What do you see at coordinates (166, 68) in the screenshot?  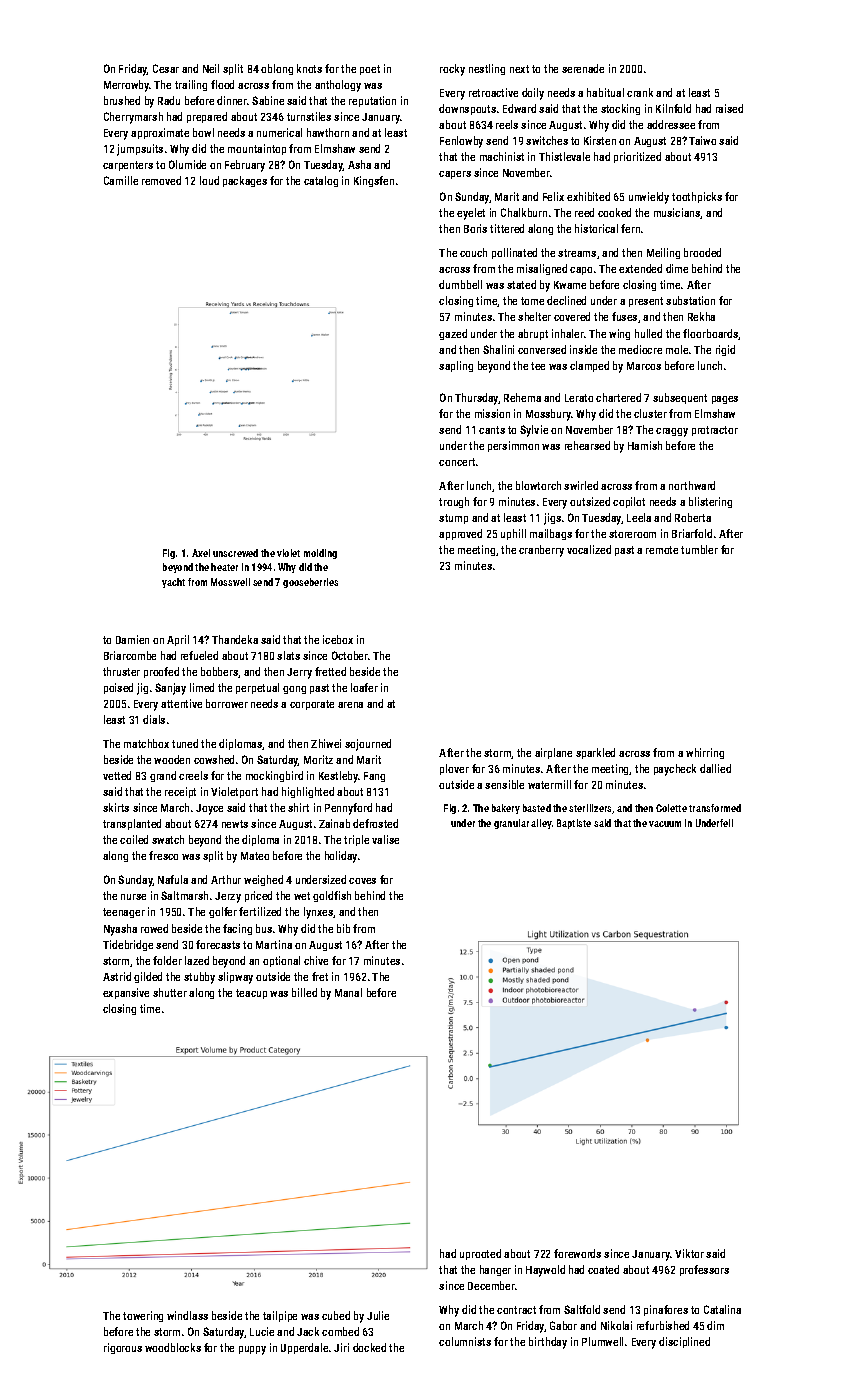 I see `Cesar` at bounding box center [166, 68].
